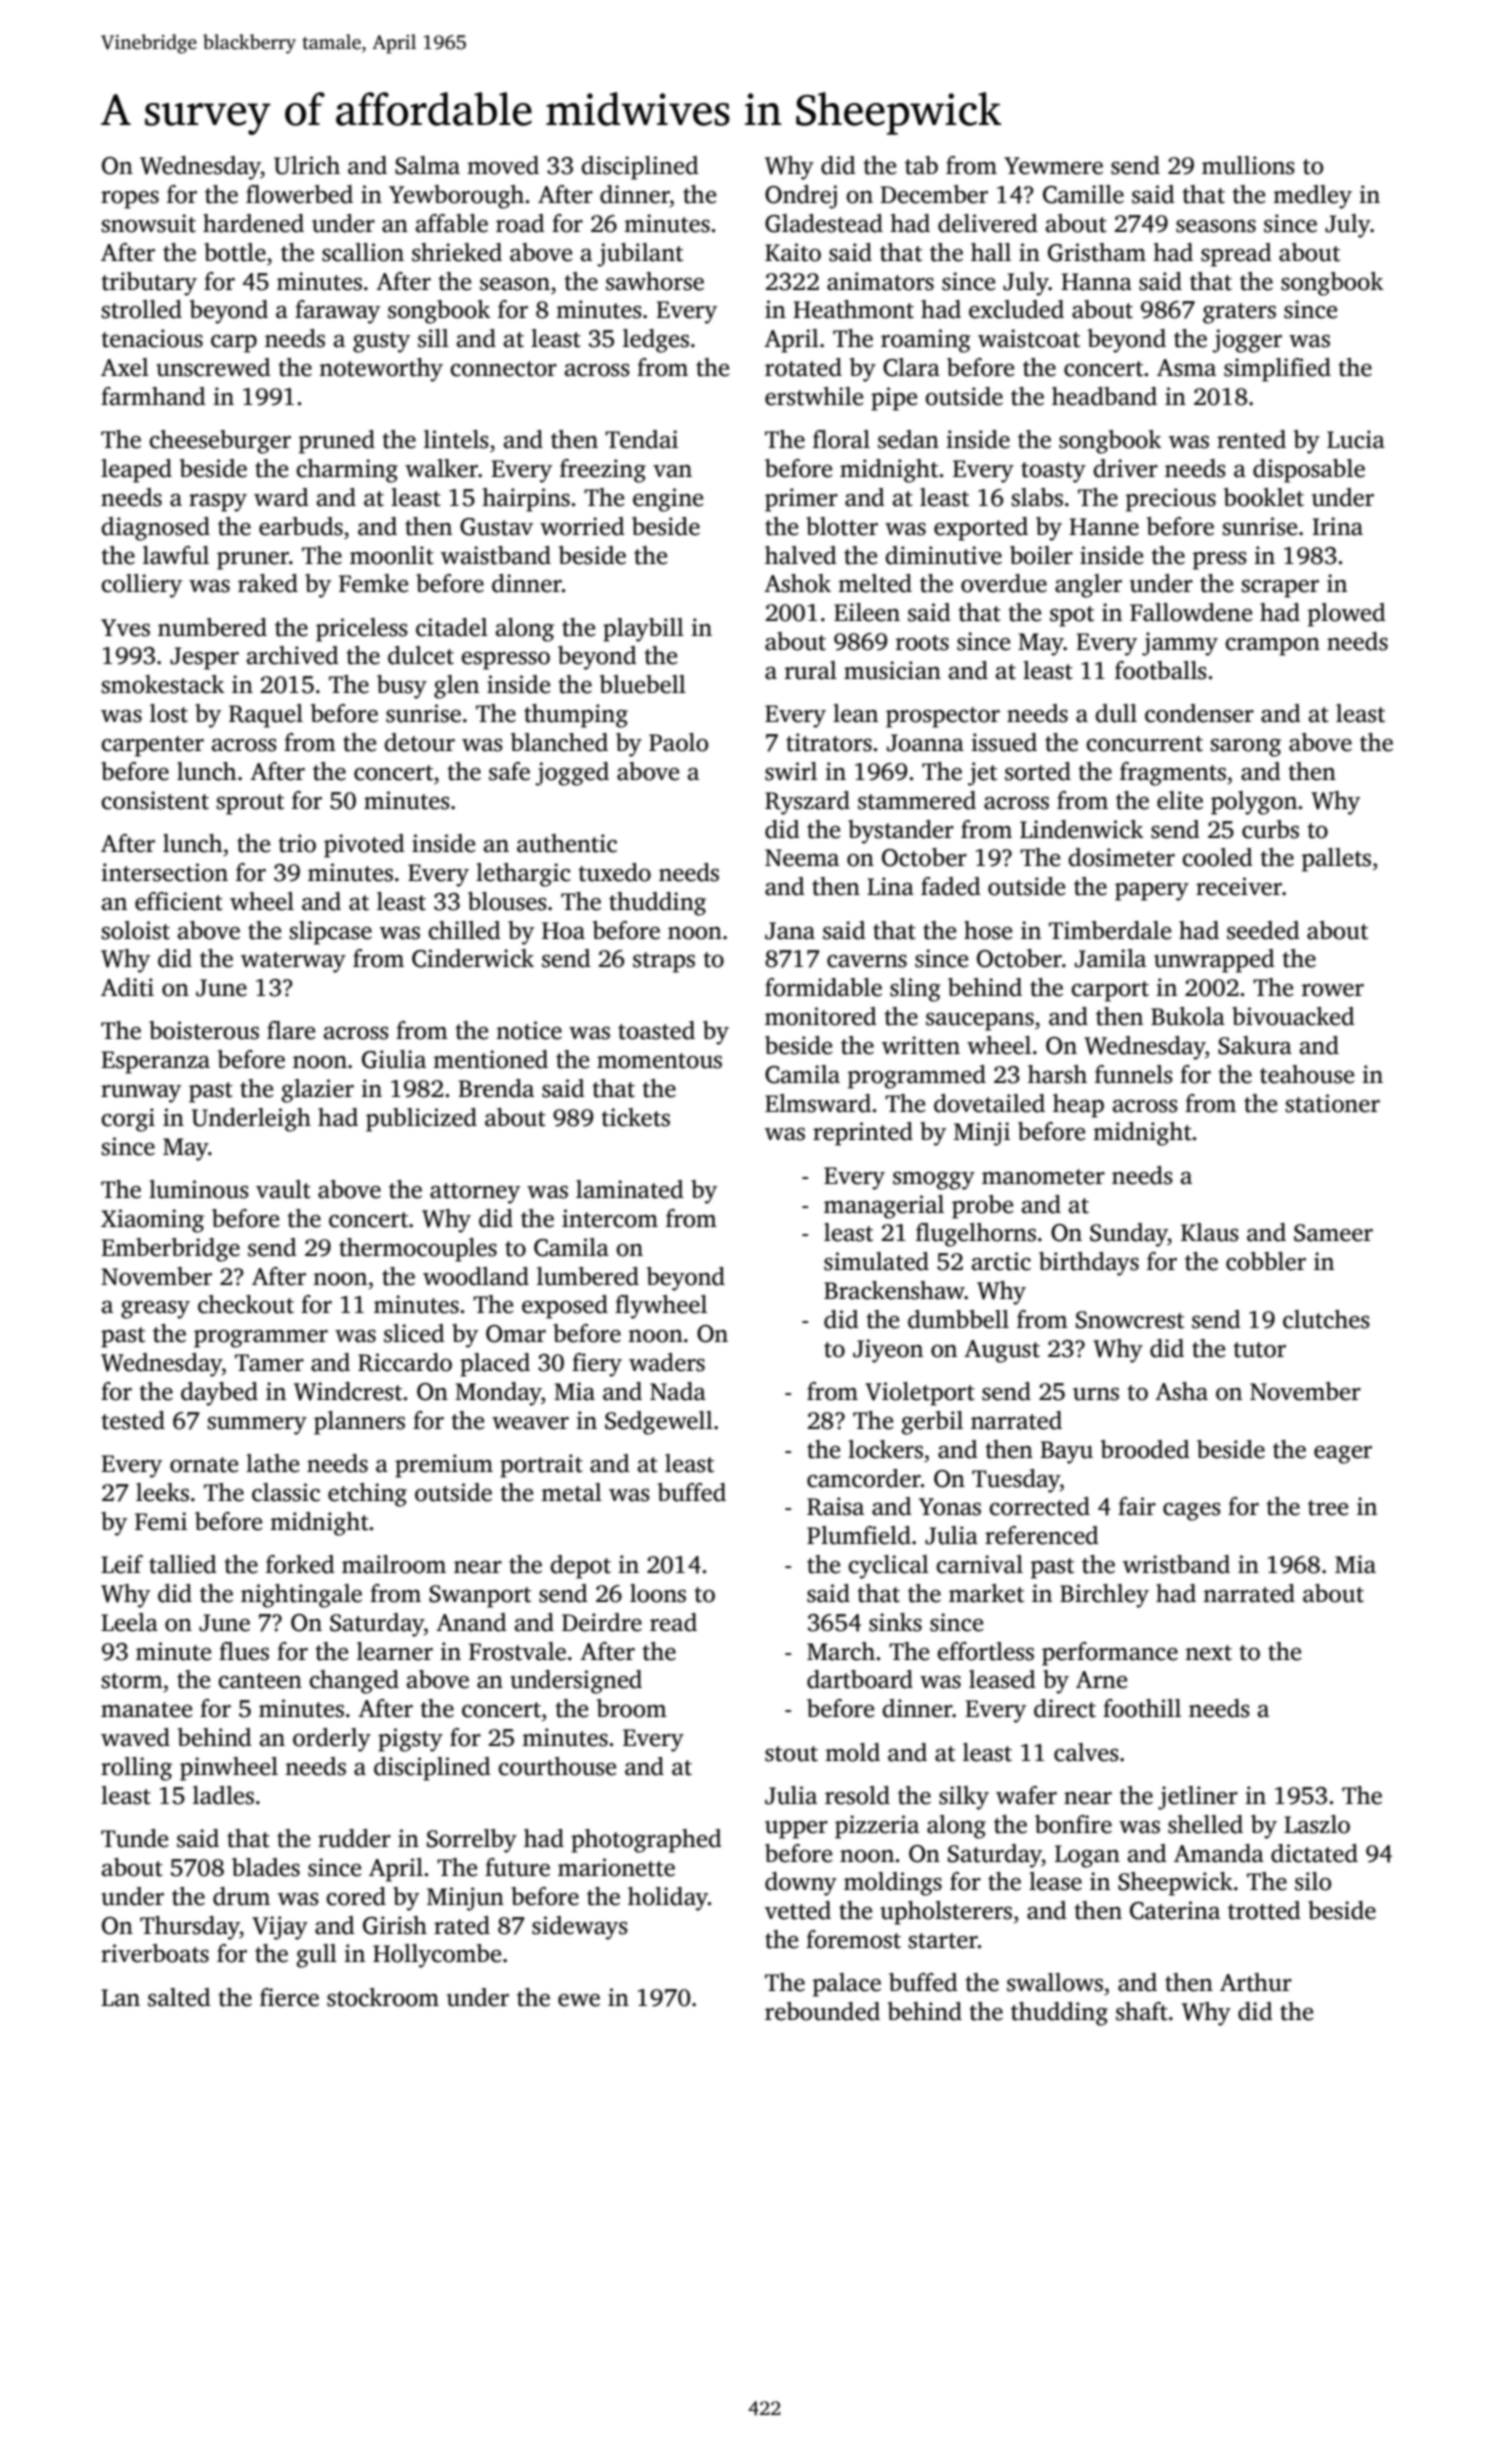 This page has width=1496, height=2464. I want to click on monitored, so click(821, 1016).
